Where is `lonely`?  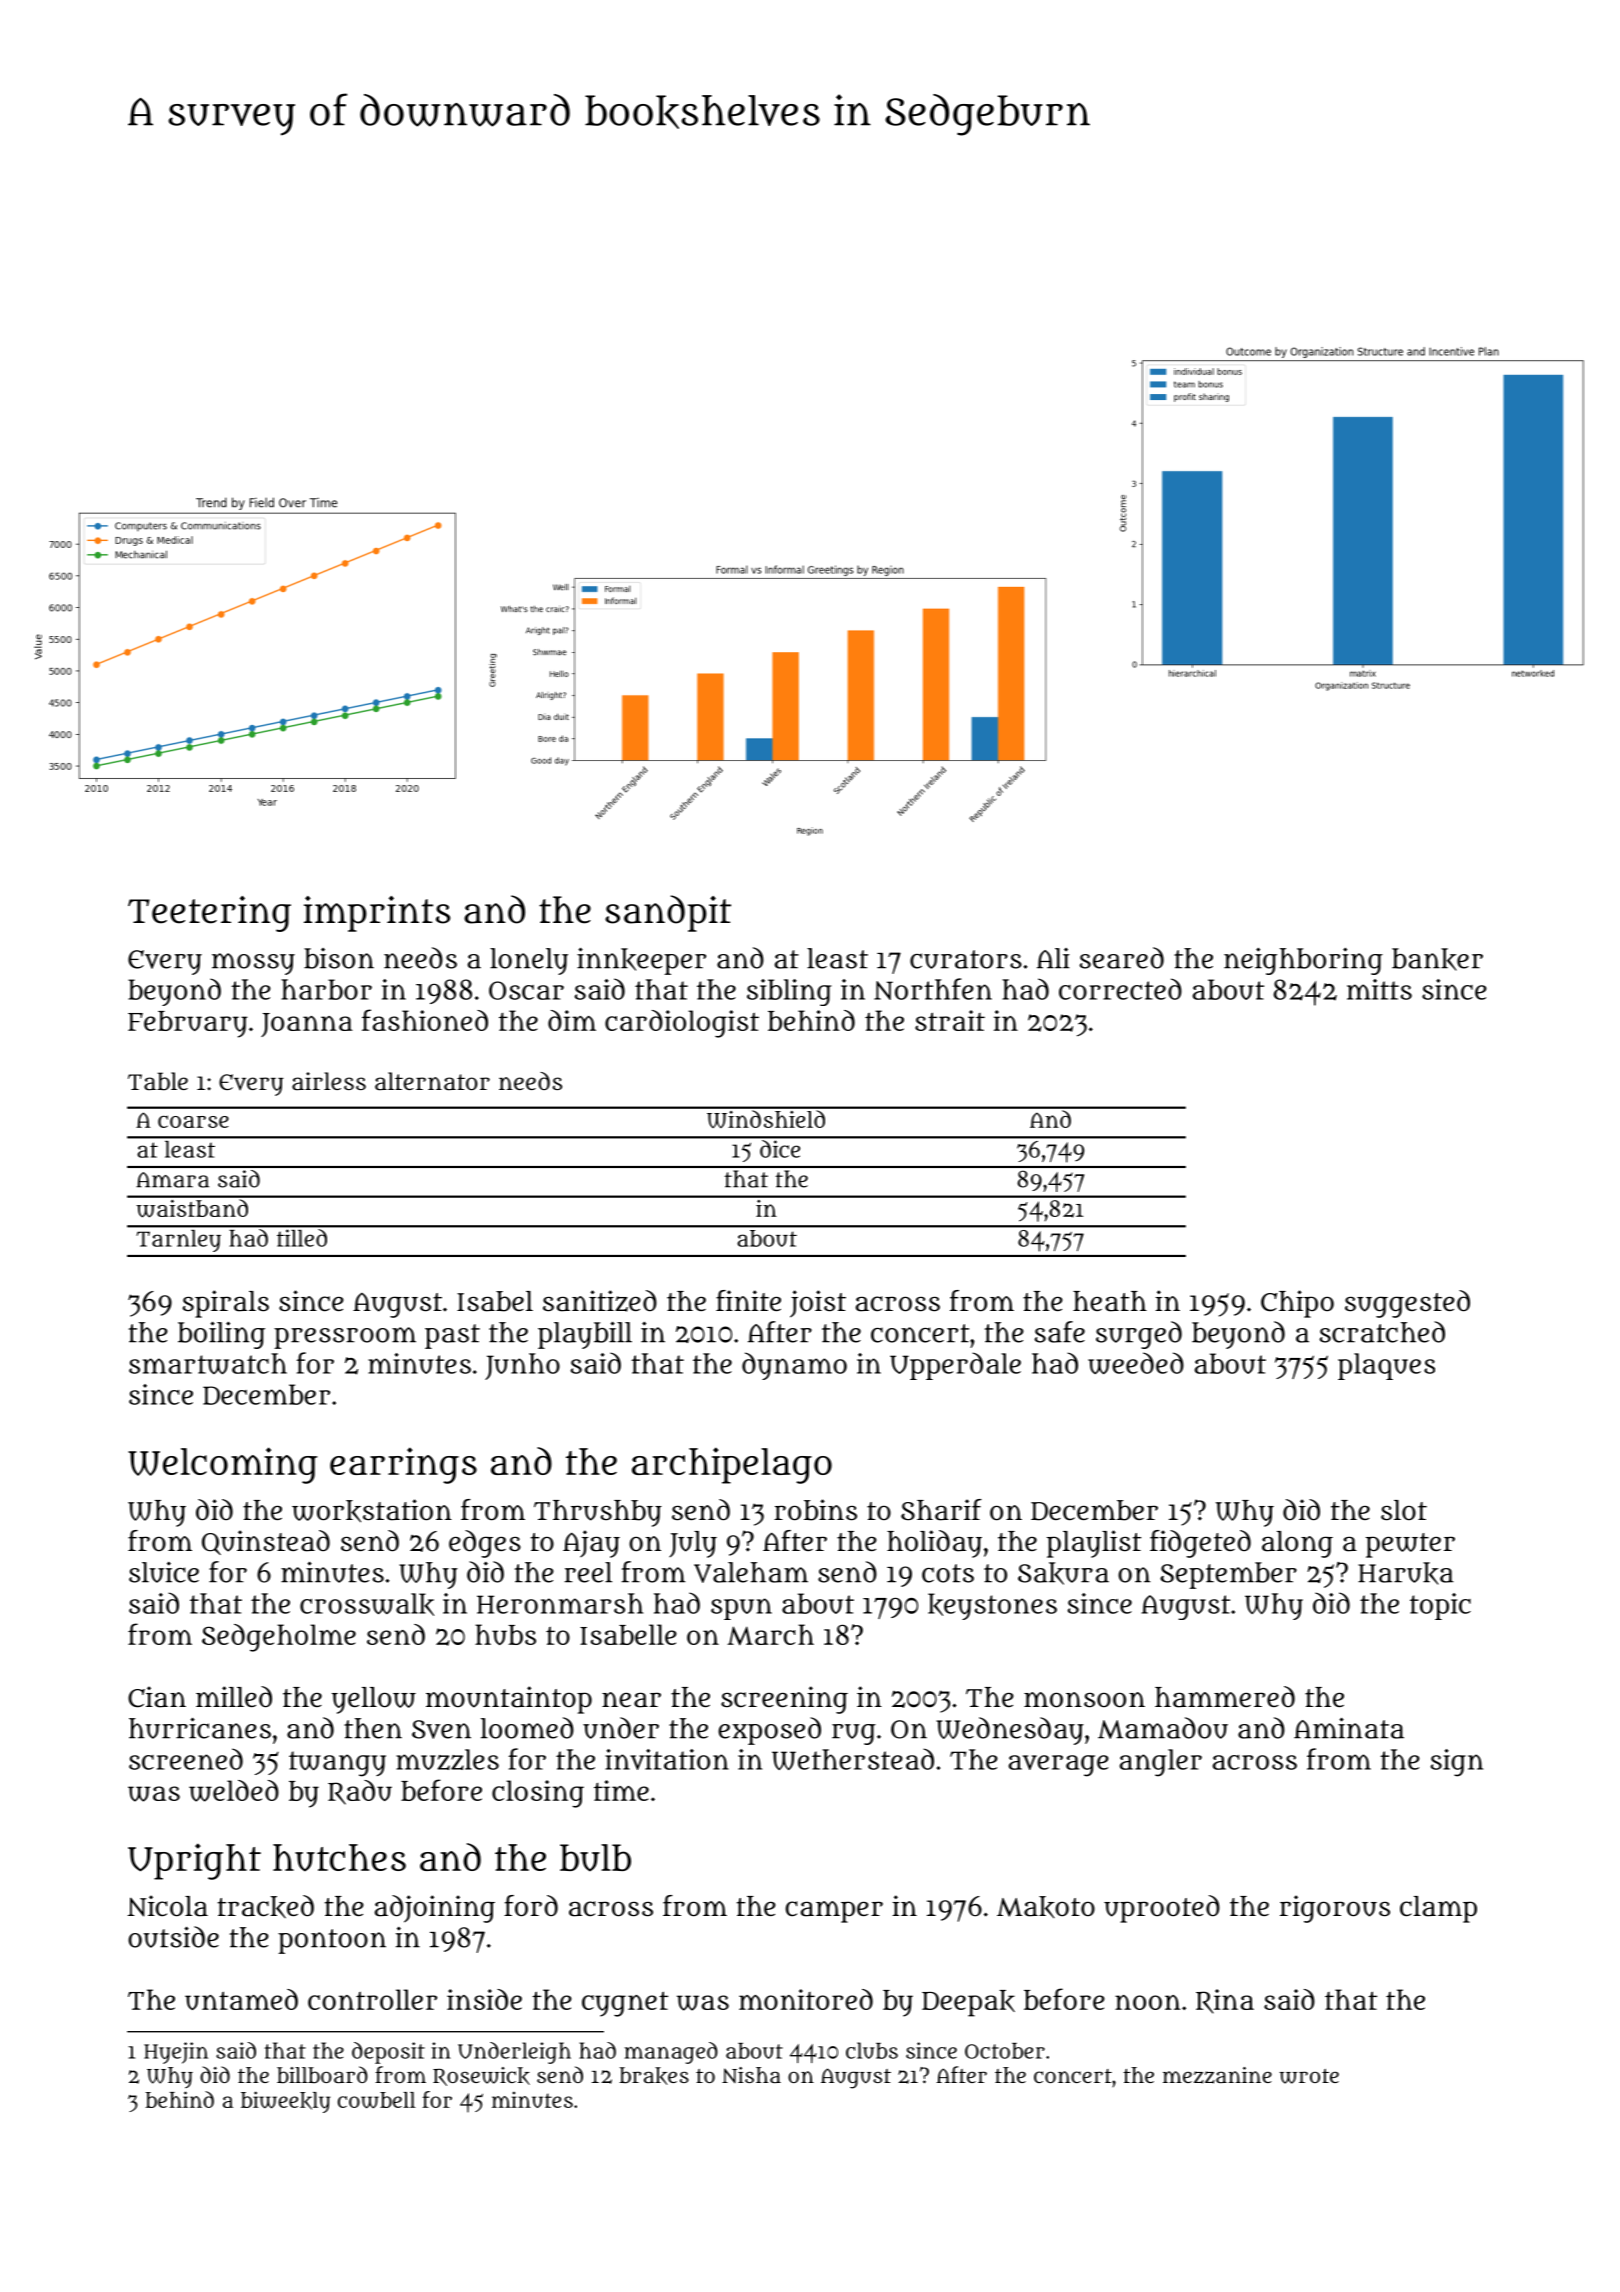
lonely is located at coordinates (529, 961).
